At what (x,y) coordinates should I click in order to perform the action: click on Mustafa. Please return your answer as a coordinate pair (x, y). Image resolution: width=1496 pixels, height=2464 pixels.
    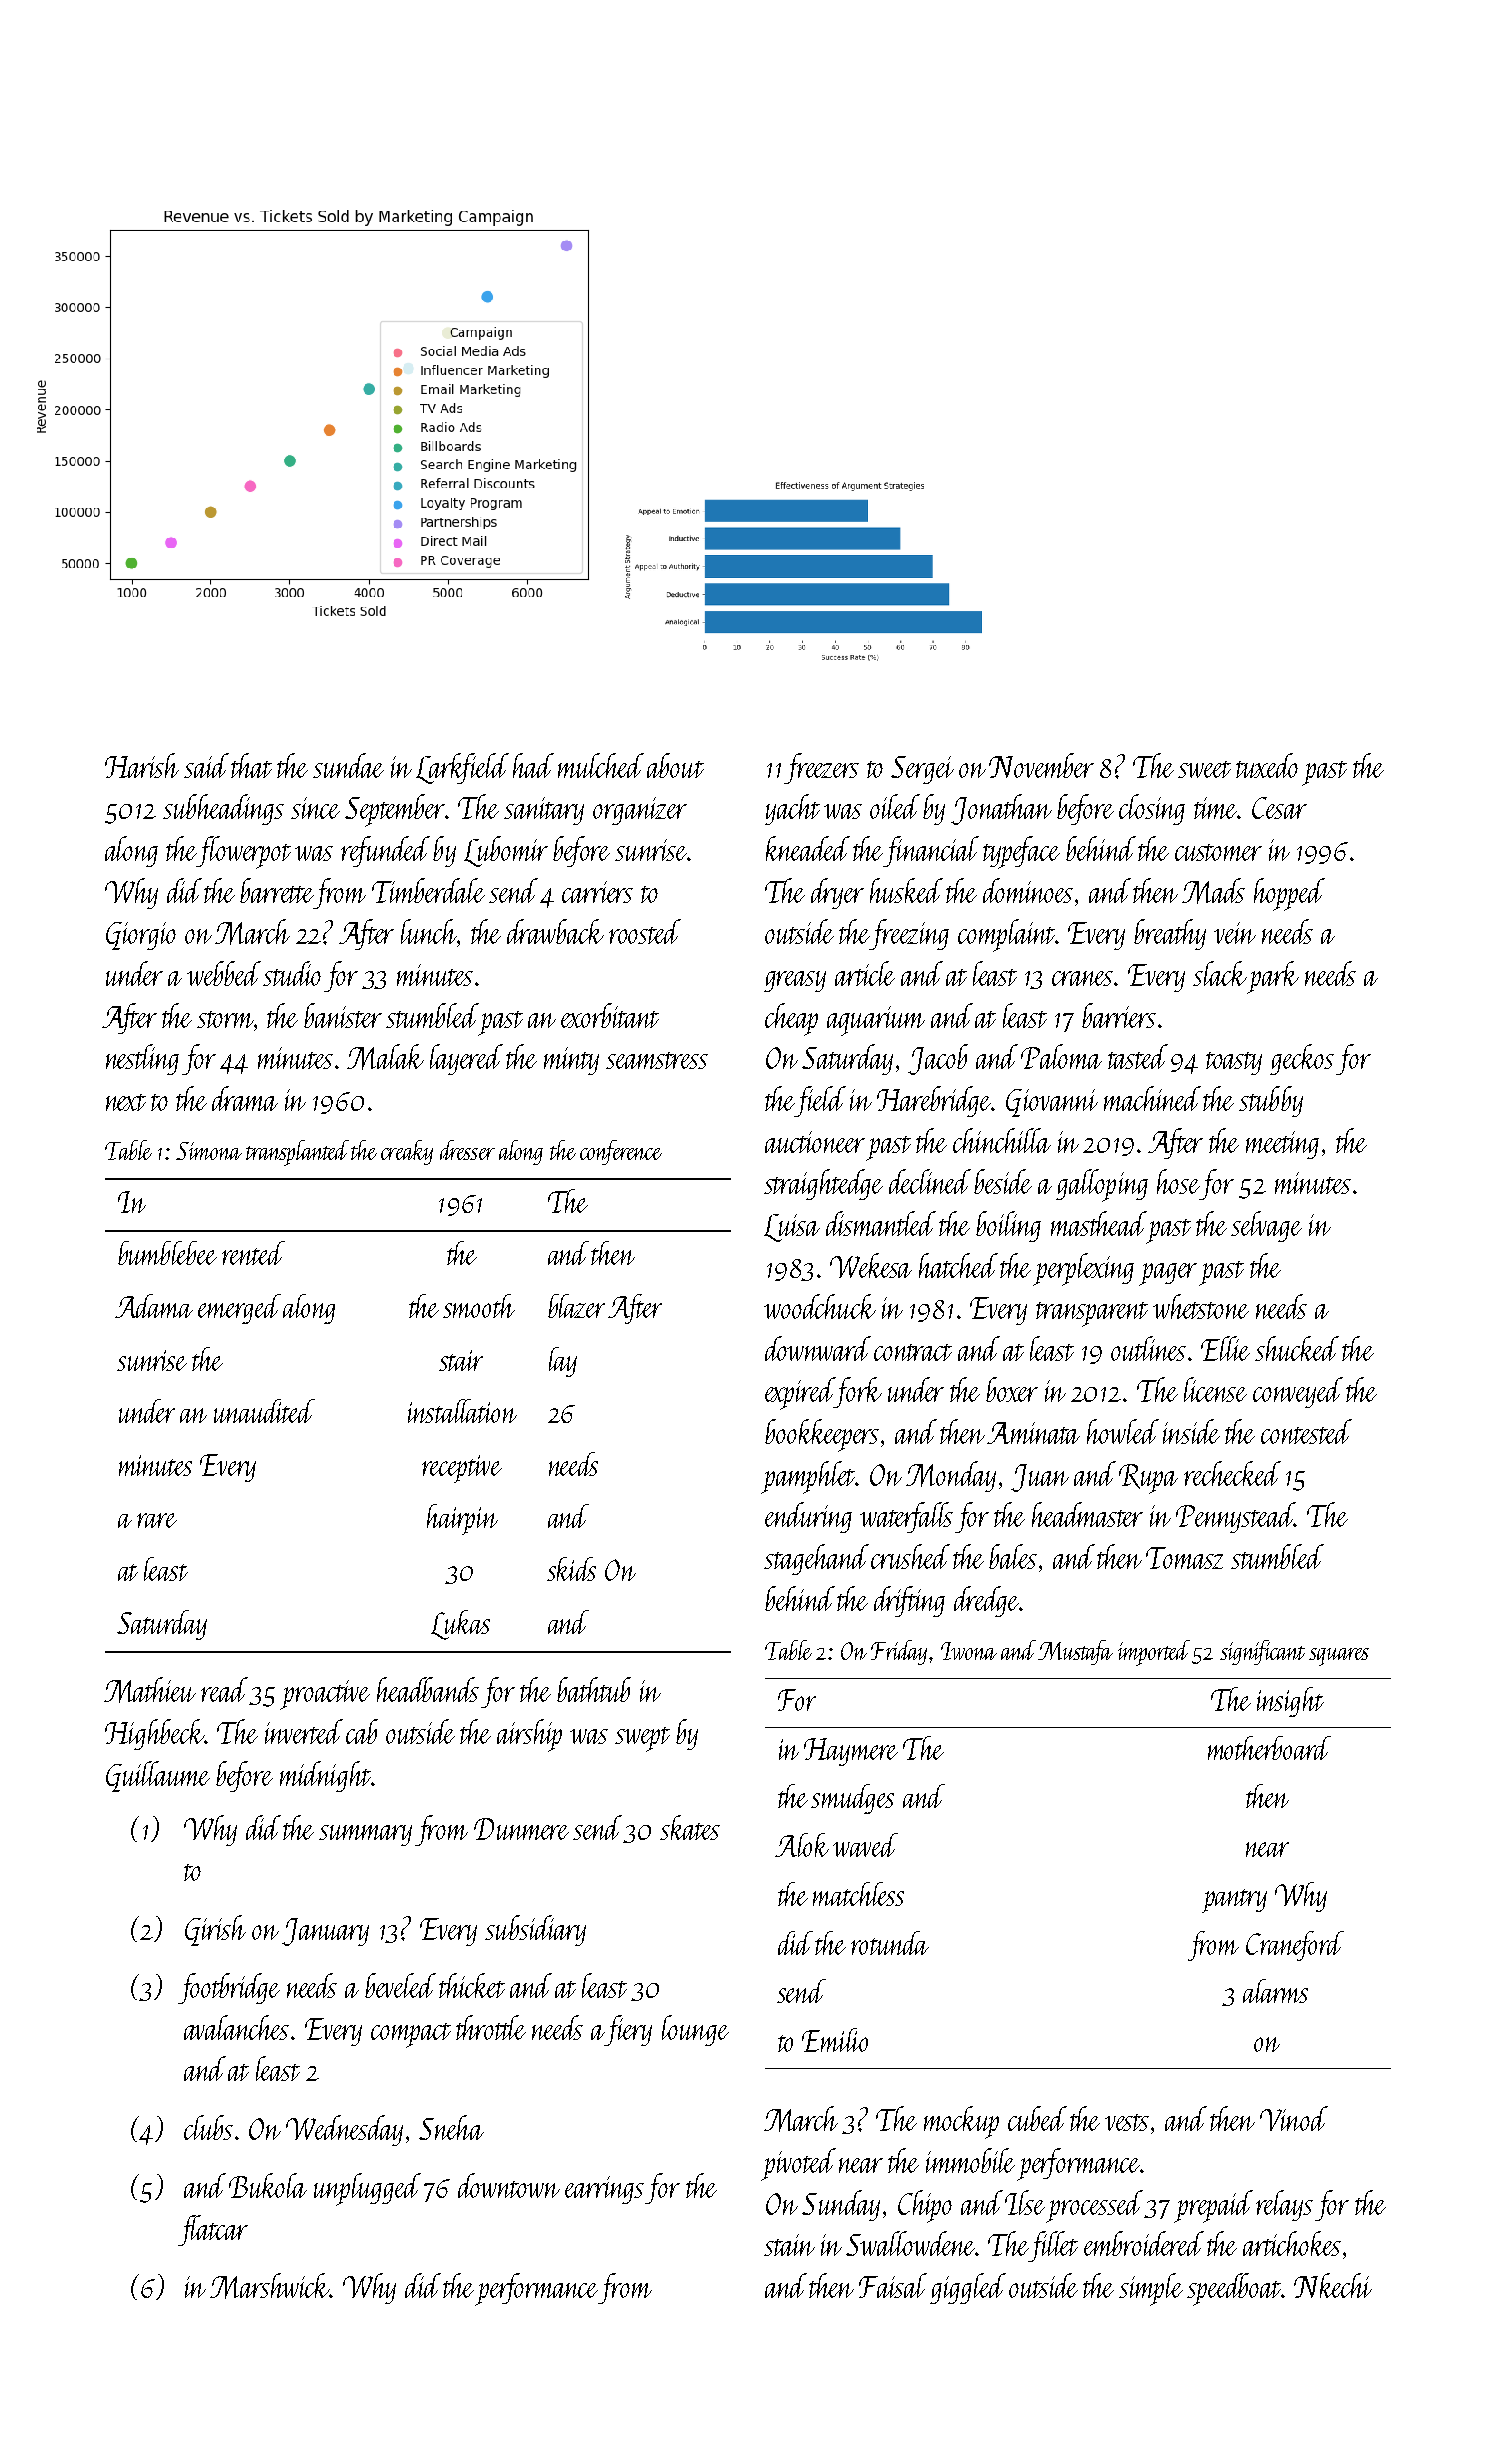
    Looking at the image, I should click on (1075, 1652).
